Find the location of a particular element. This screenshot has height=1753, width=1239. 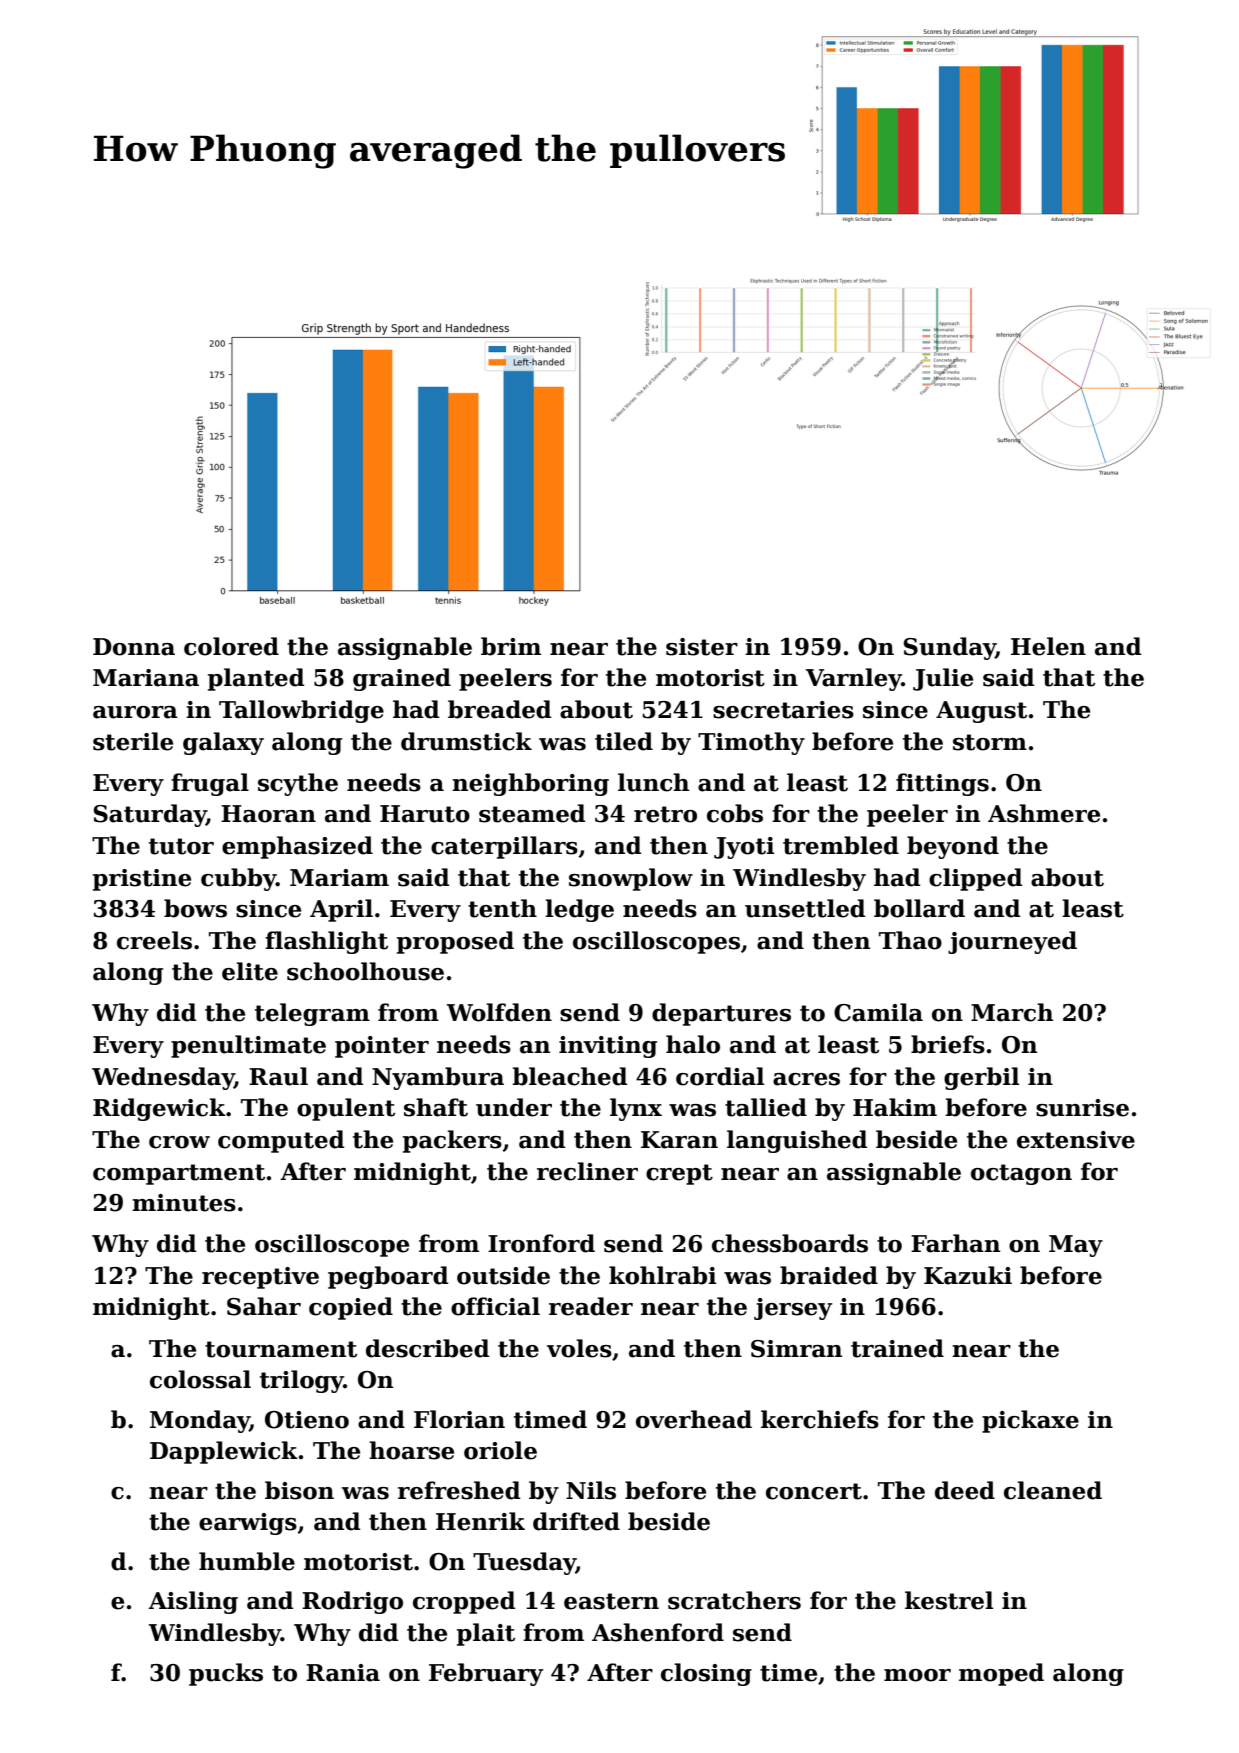

pucks is located at coordinates (226, 1674).
